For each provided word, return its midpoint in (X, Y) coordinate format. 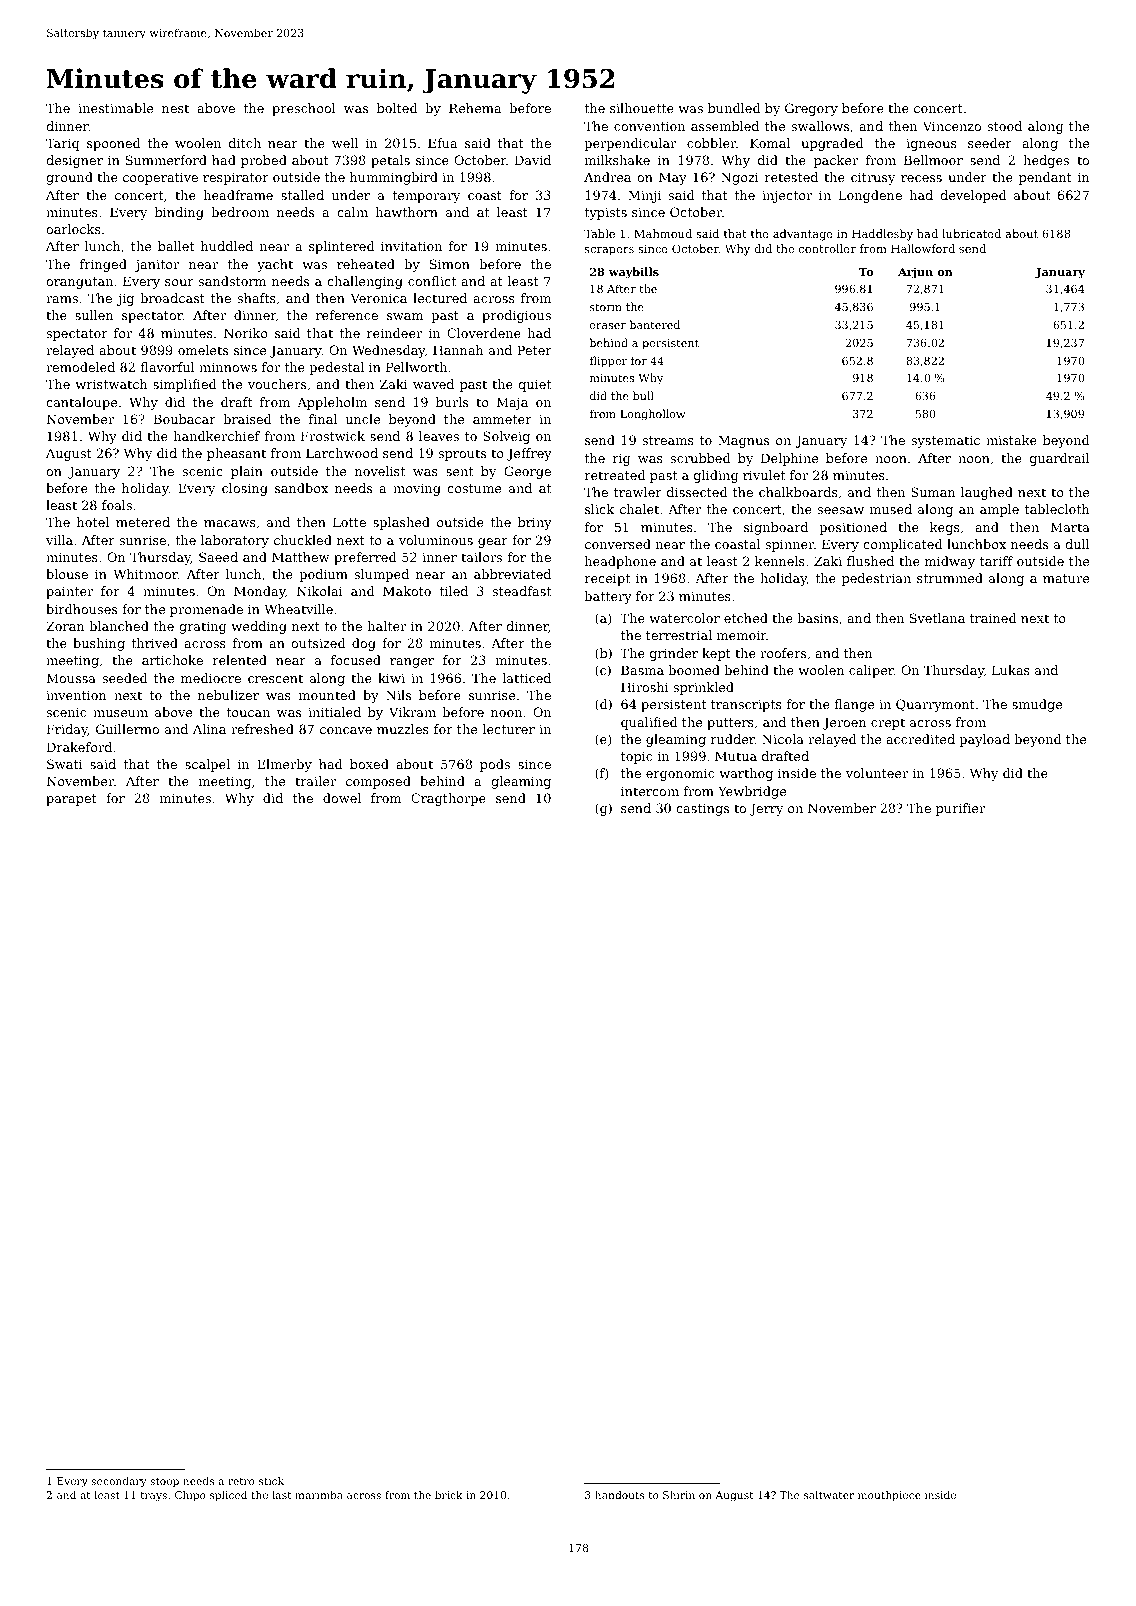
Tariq (62, 144)
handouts (619, 1495)
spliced (228, 1496)
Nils (398, 695)
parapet (71, 800)
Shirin (679, 1495)
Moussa (71, 678)
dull (1077, 544)
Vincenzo (952, 126)
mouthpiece (889, 1496)
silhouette (642, 108)
